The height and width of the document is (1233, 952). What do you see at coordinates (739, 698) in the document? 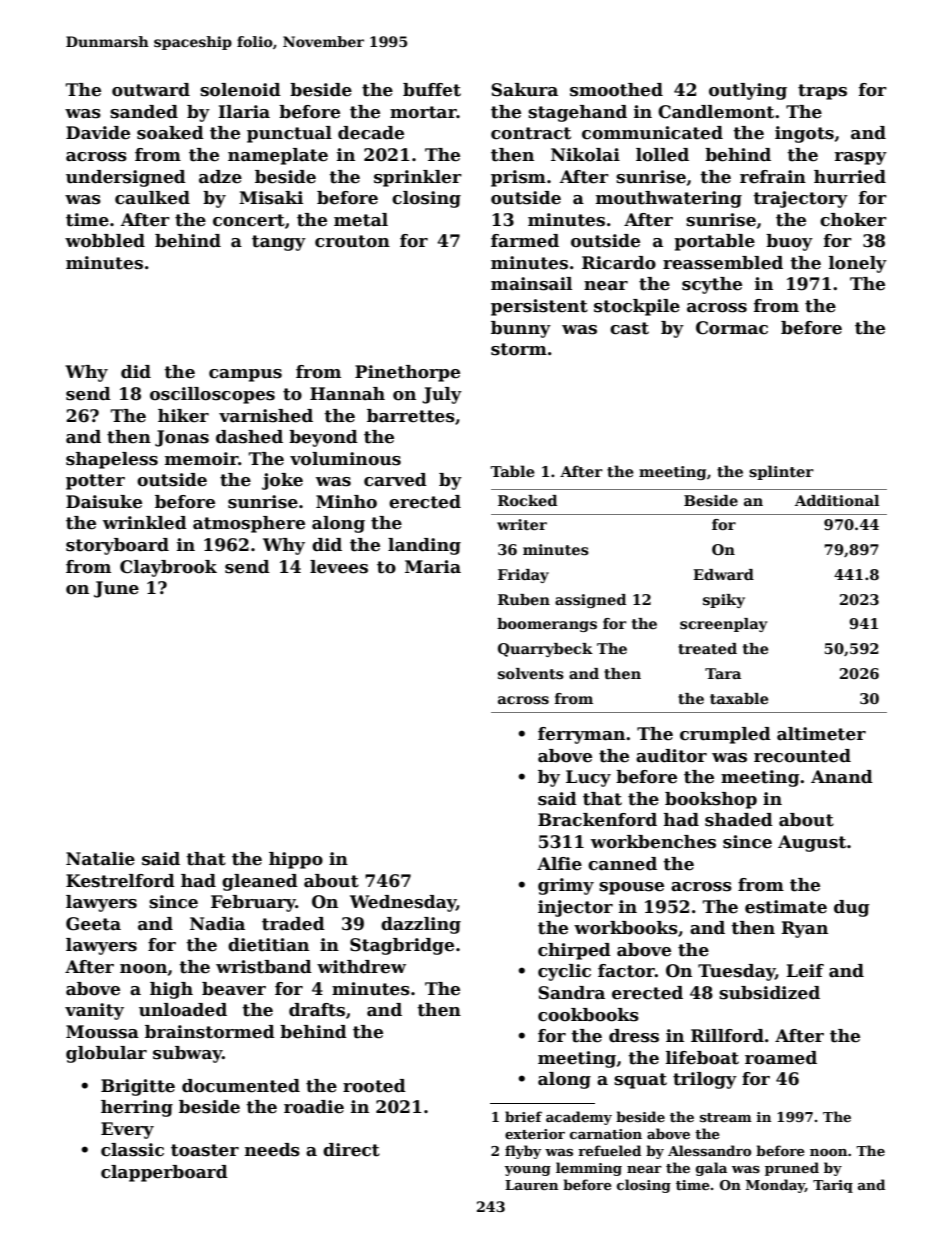
I see `taxable` at bounding box center [739, 698].
